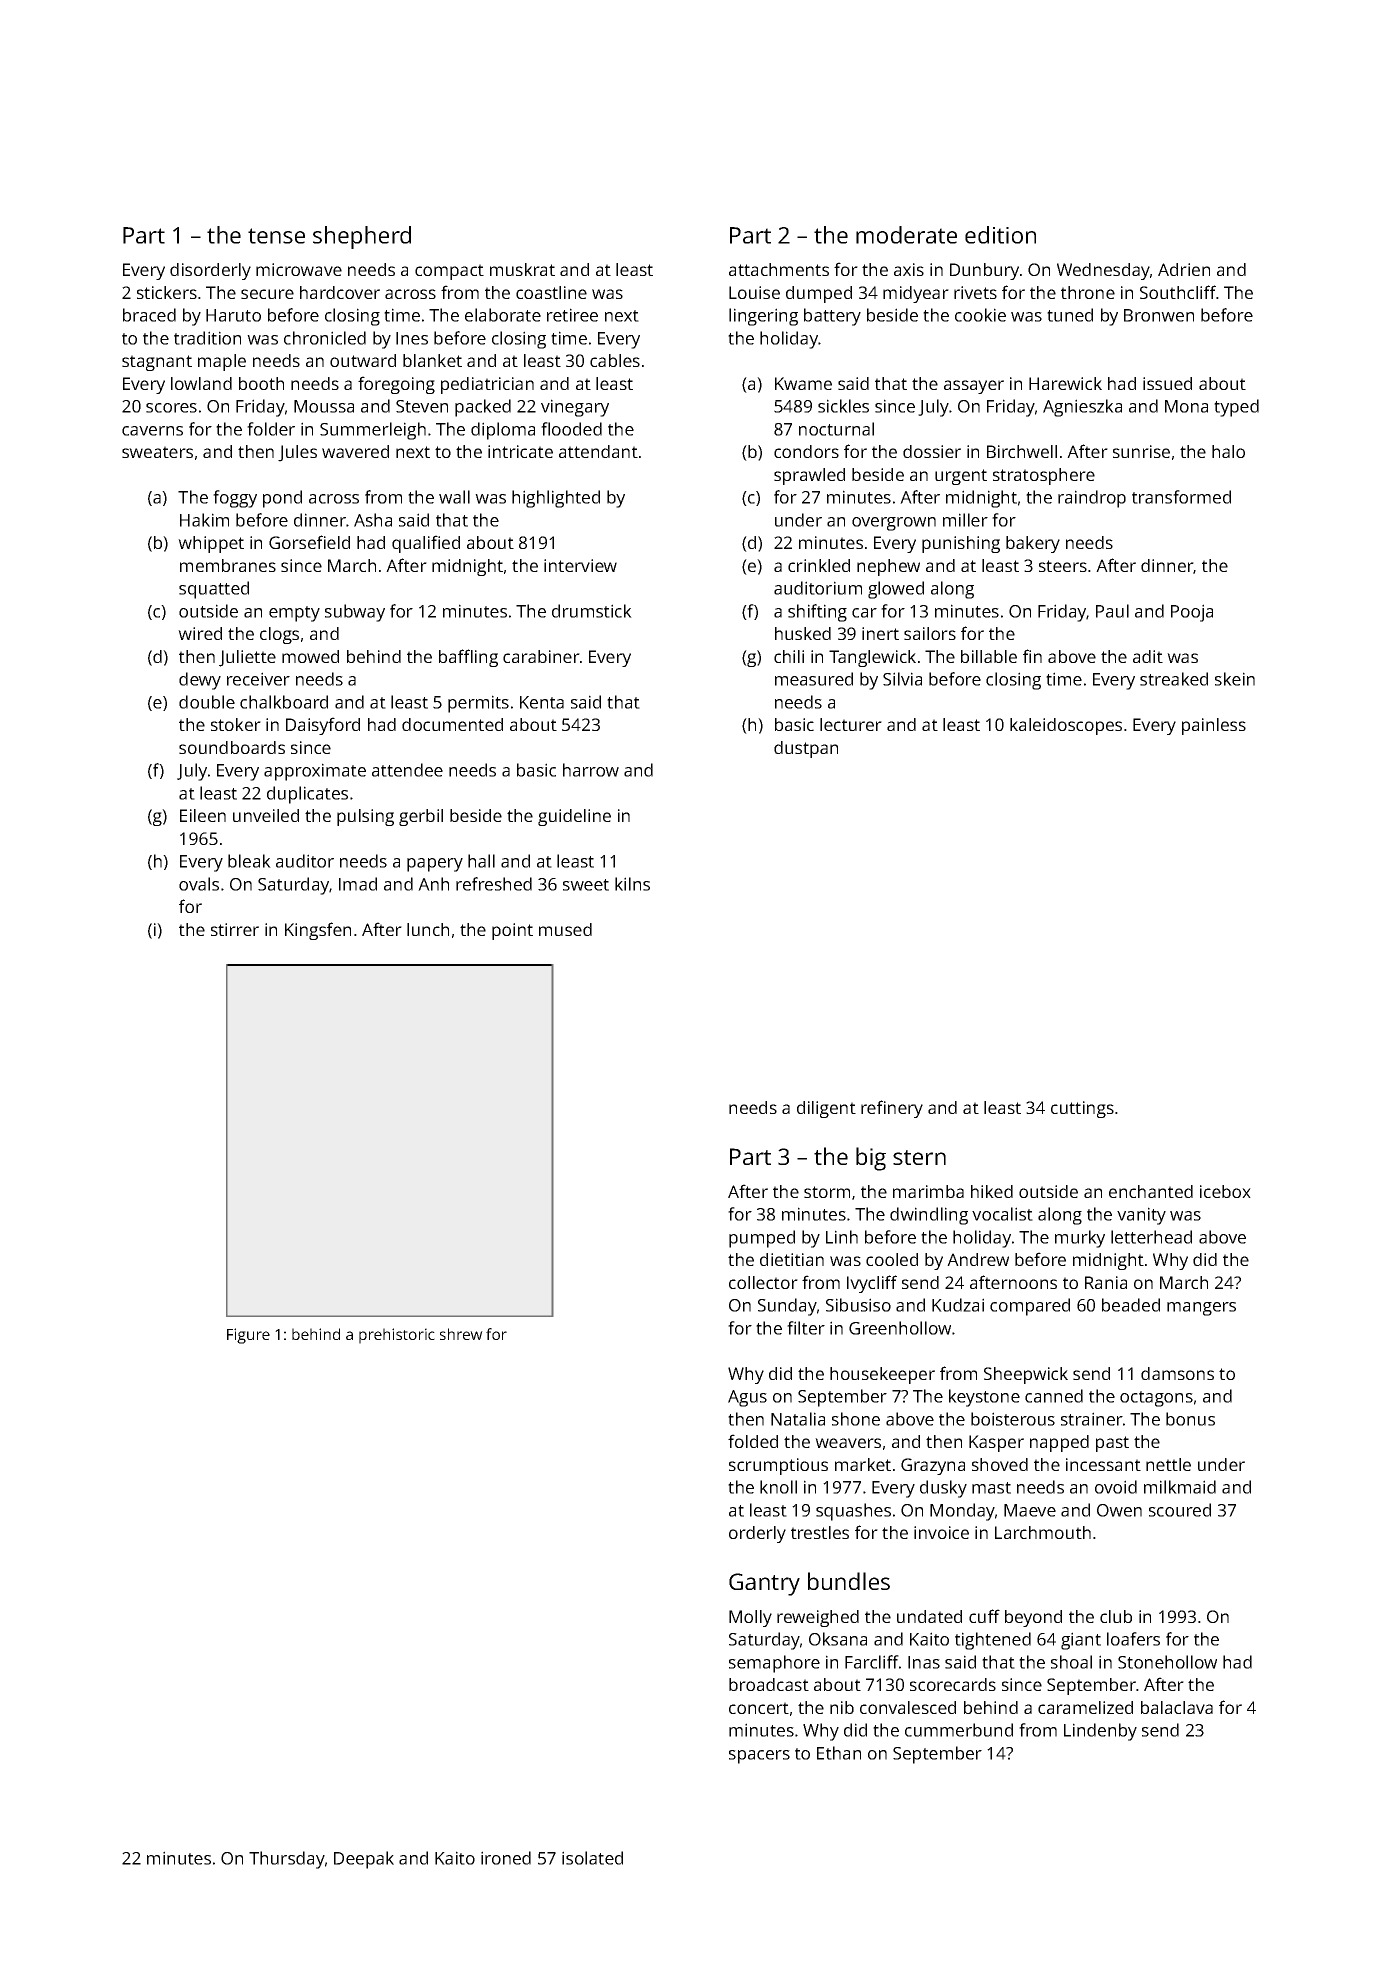  What do you see at coordinates (152, 431) in the page?
I see `caverns` at bounding box center [152, 431].
